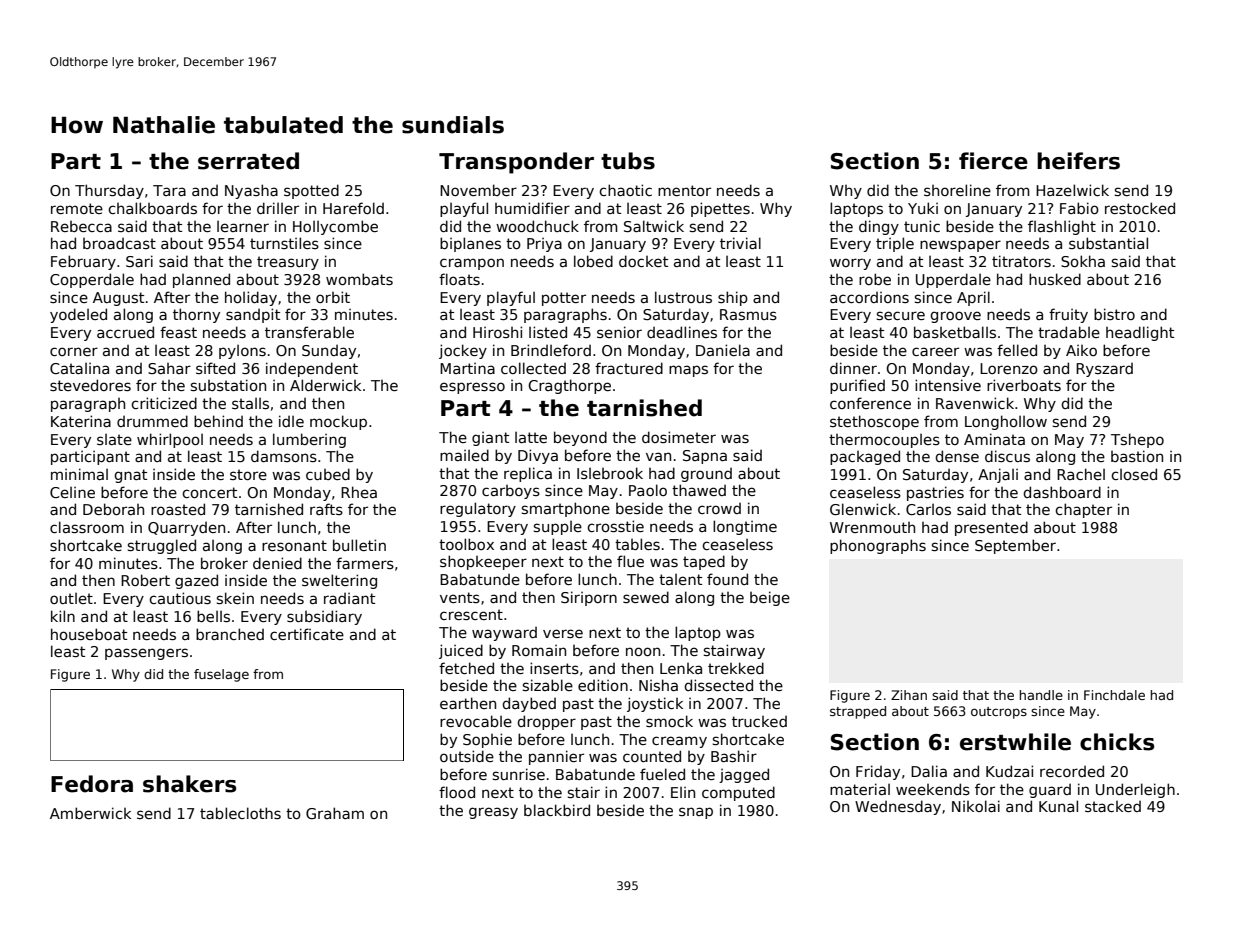 Image resolution: width=1233 pixels, height=952 pixels. I want to click on Nyasha, so click(251, 191).
